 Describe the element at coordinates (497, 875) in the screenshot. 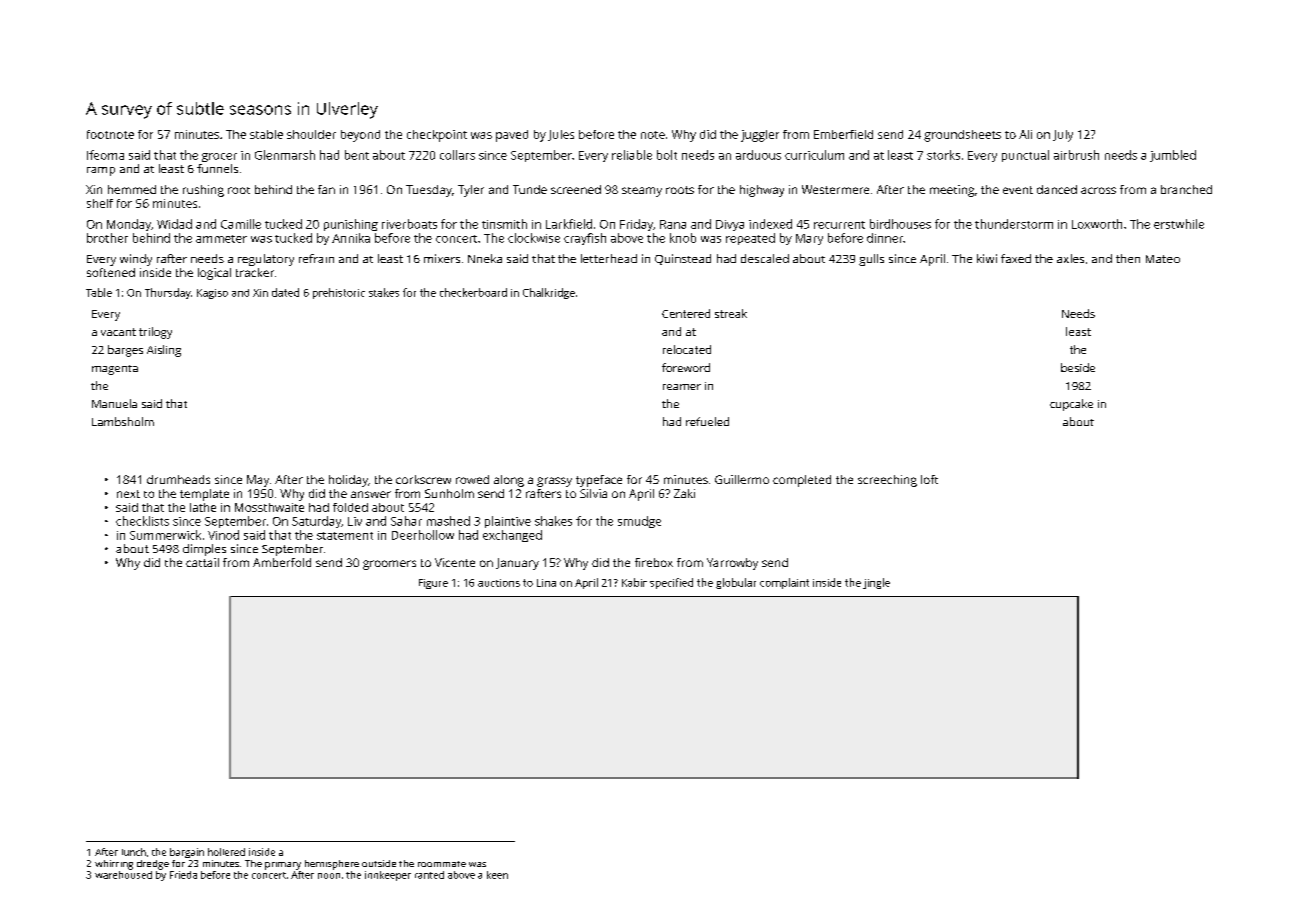

I see `keen` at that location.
